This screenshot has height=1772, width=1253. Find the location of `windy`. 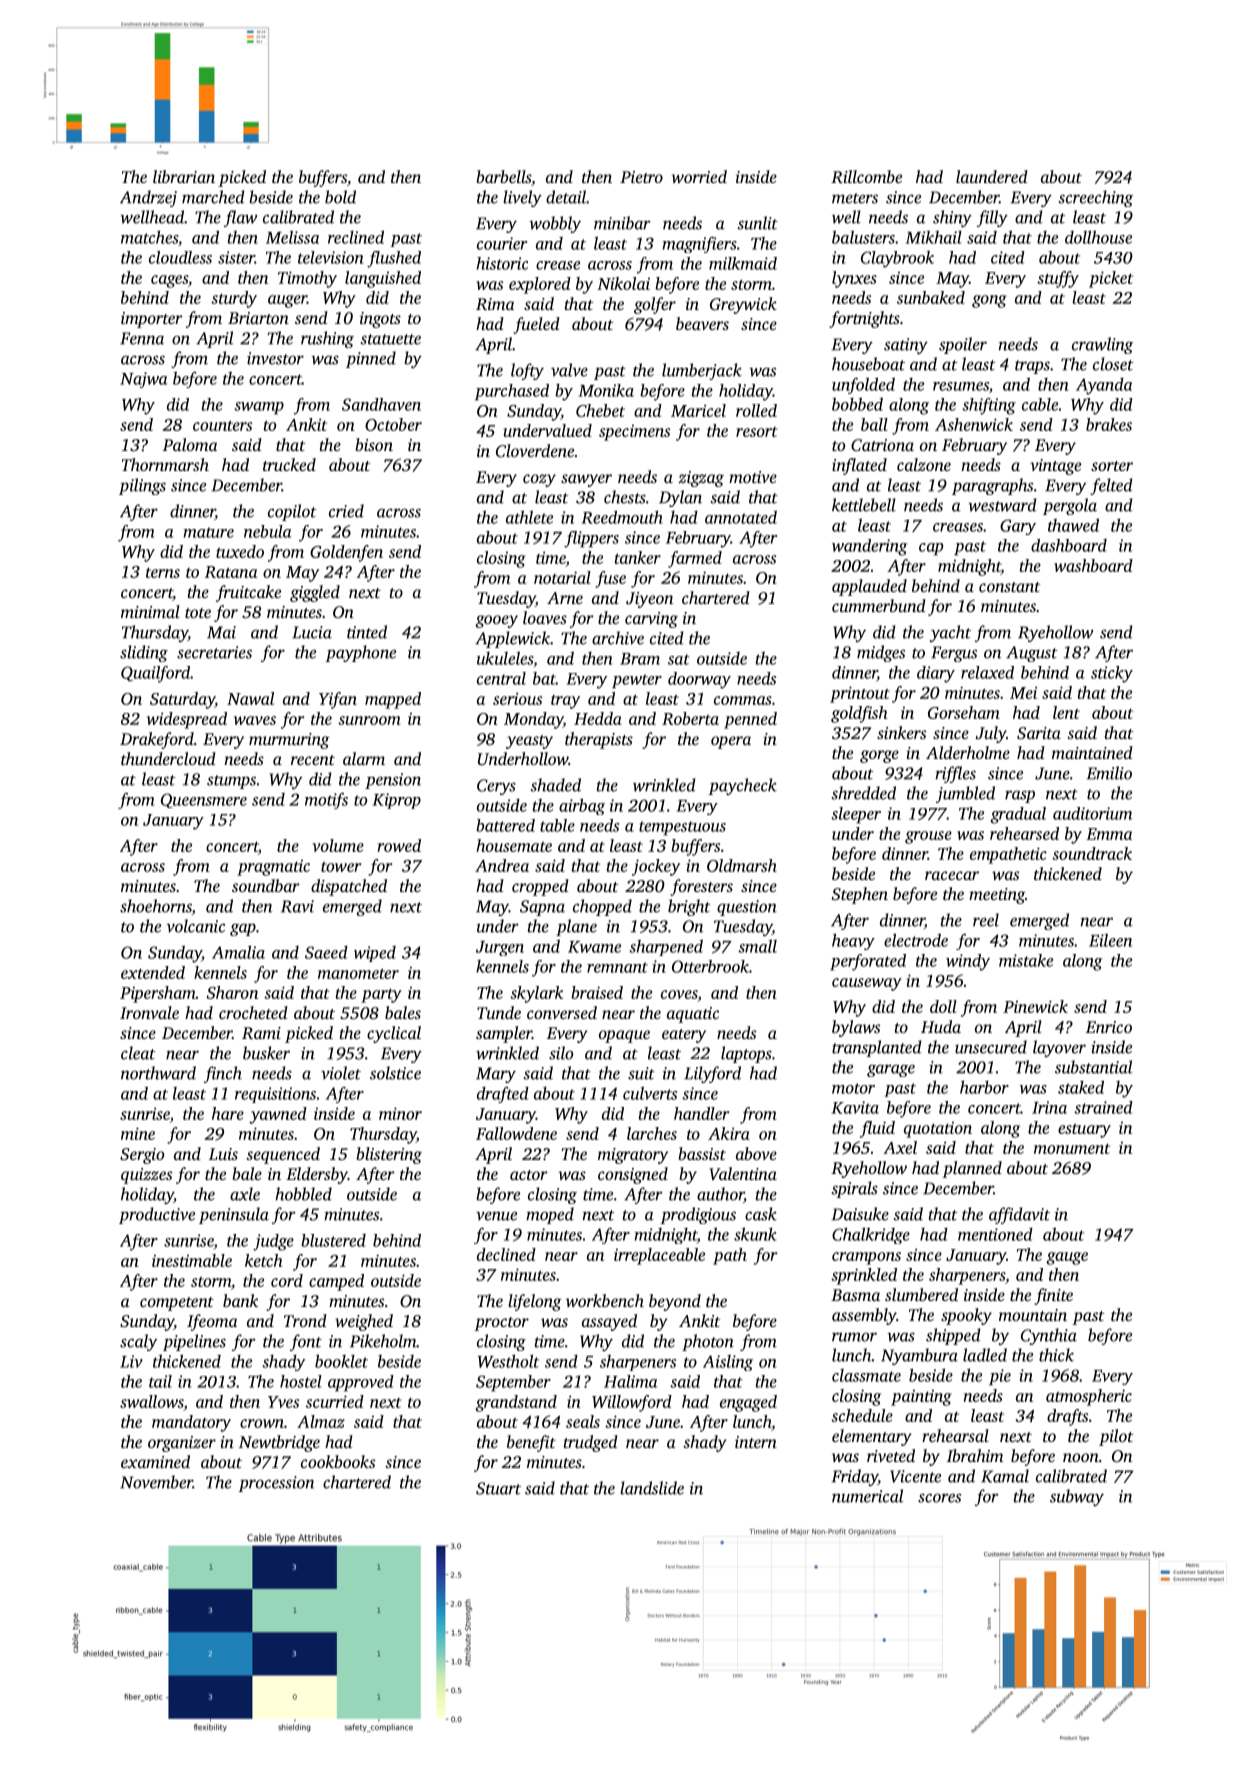

windy is located at coordinates (968, 962).
